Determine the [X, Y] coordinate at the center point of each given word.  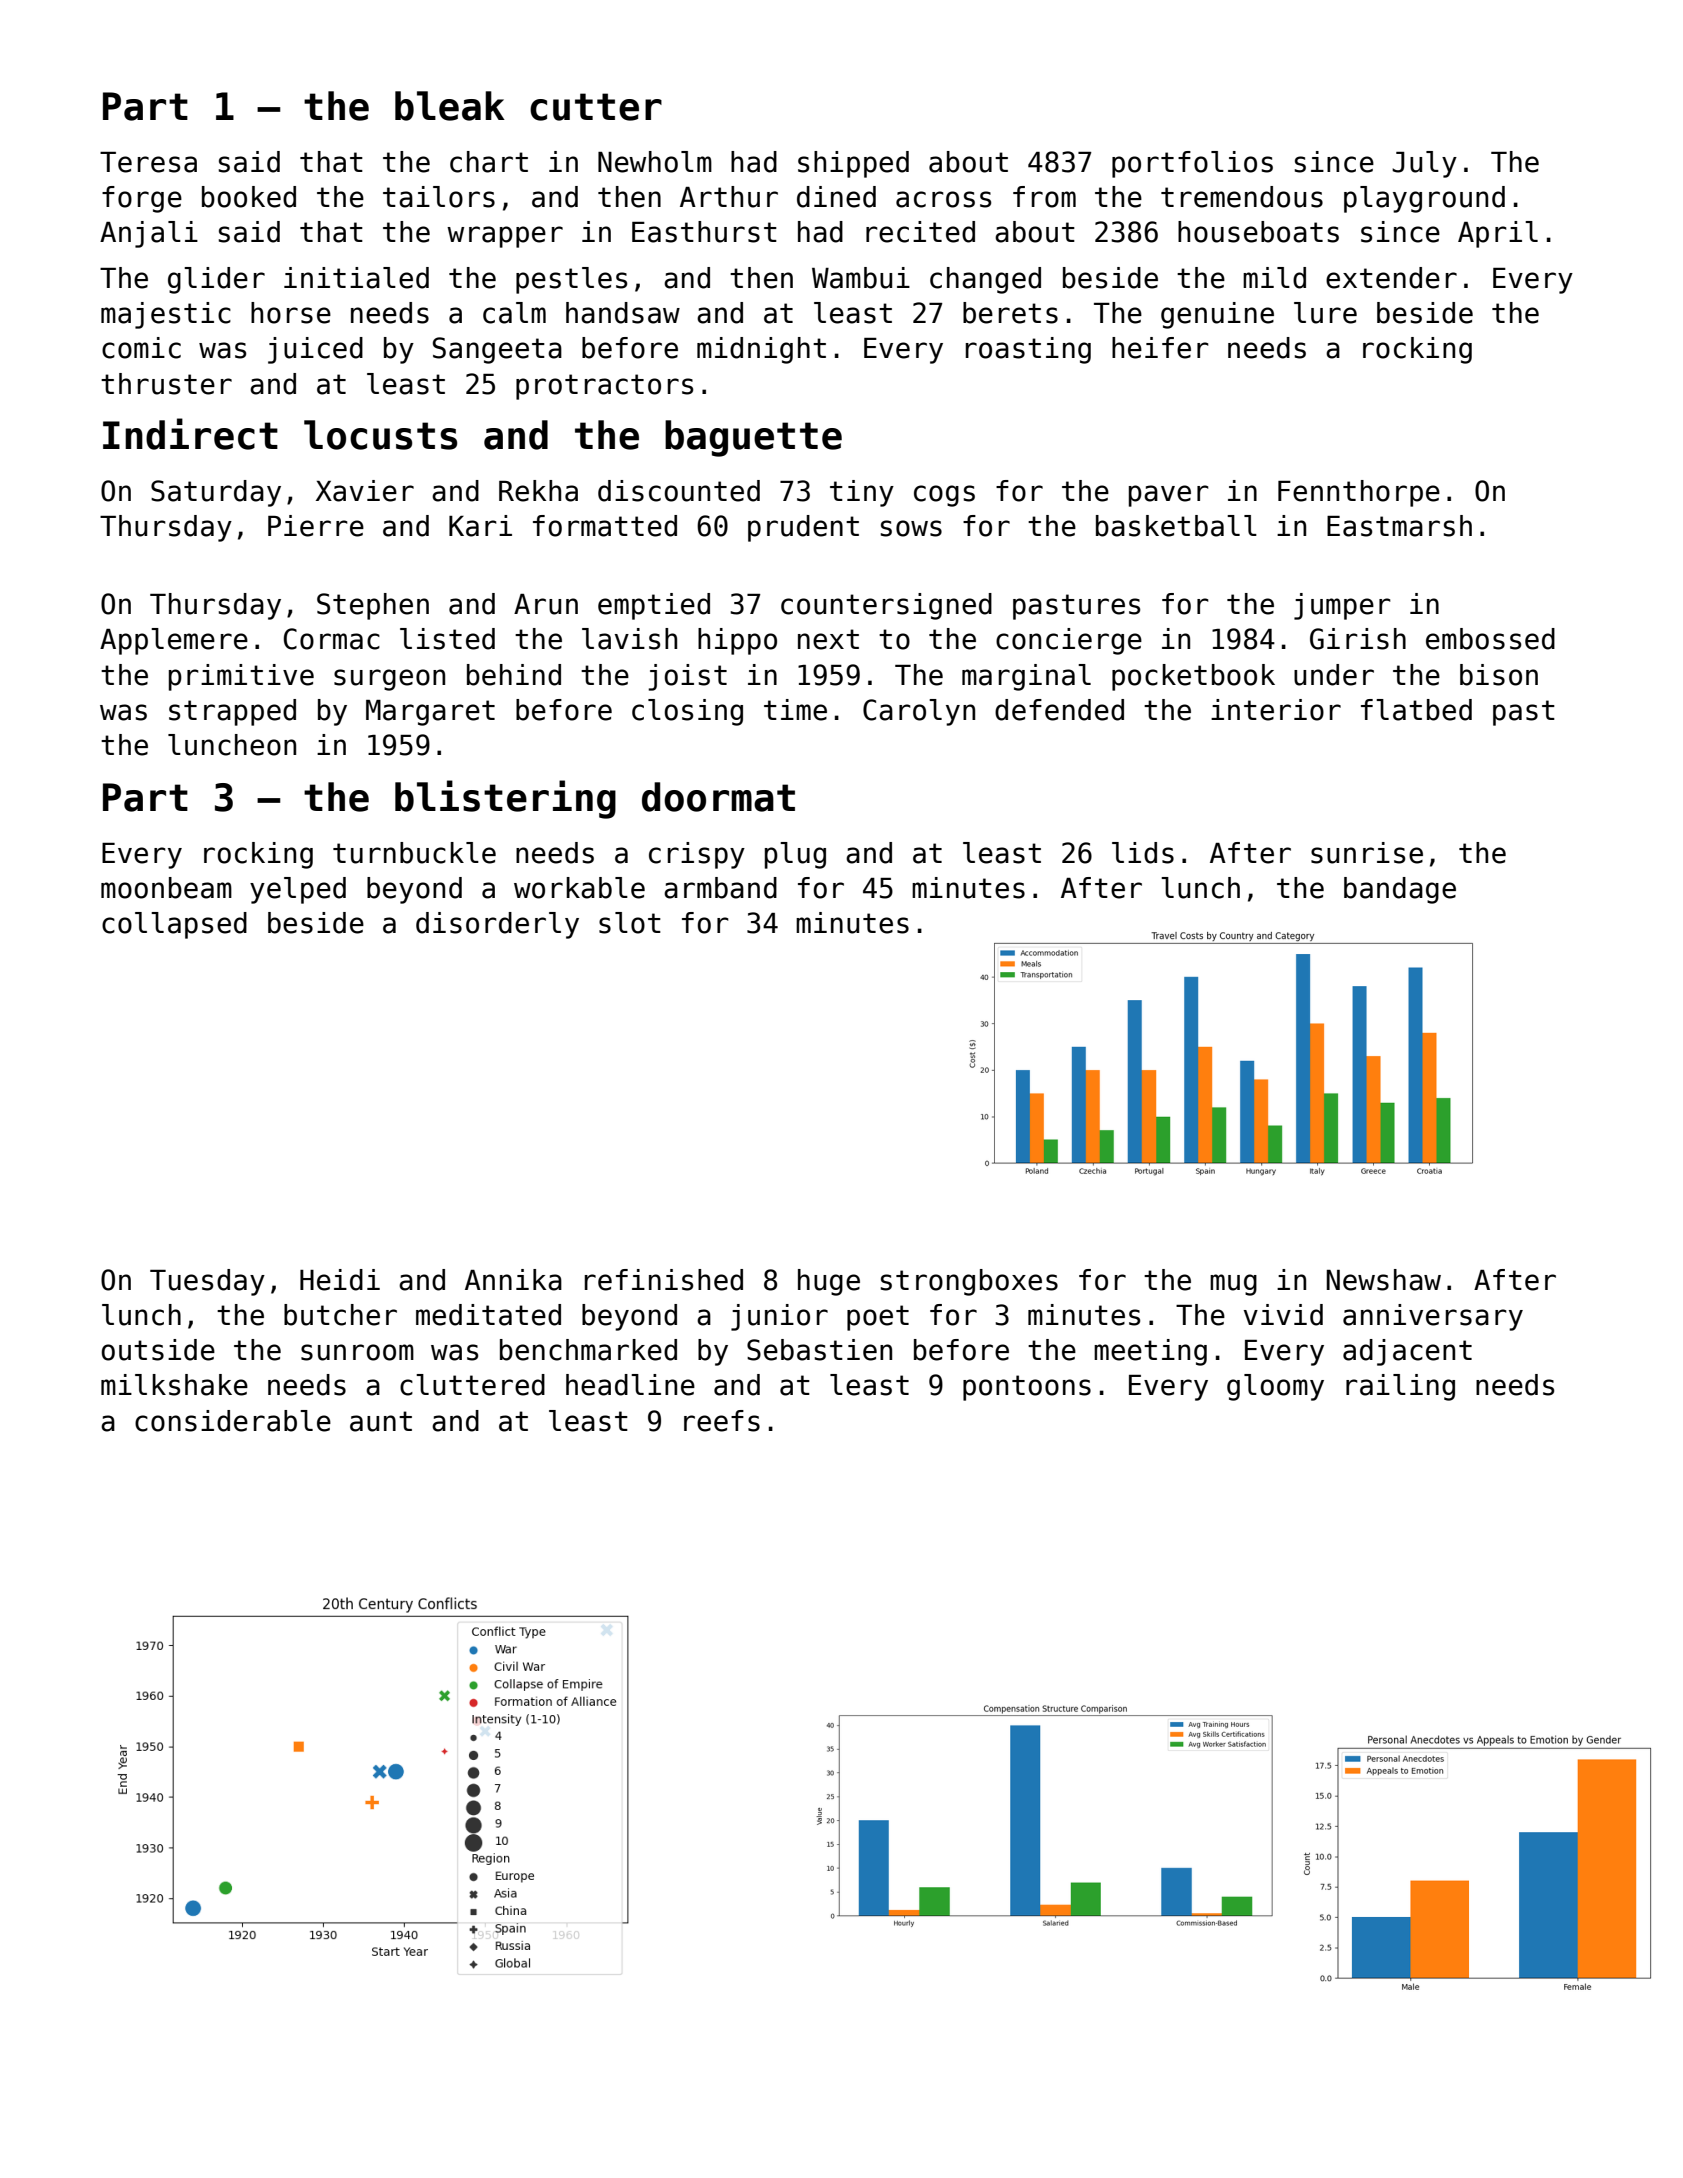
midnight [761, 350]
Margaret [430, 713]
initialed [356, 278]
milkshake [174, 1385]
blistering [505, 799]
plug [795, 855]
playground [1424, 199]
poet [878, 1318]
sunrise [1367, 853]
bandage [1400, 890]
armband [720, 888]
